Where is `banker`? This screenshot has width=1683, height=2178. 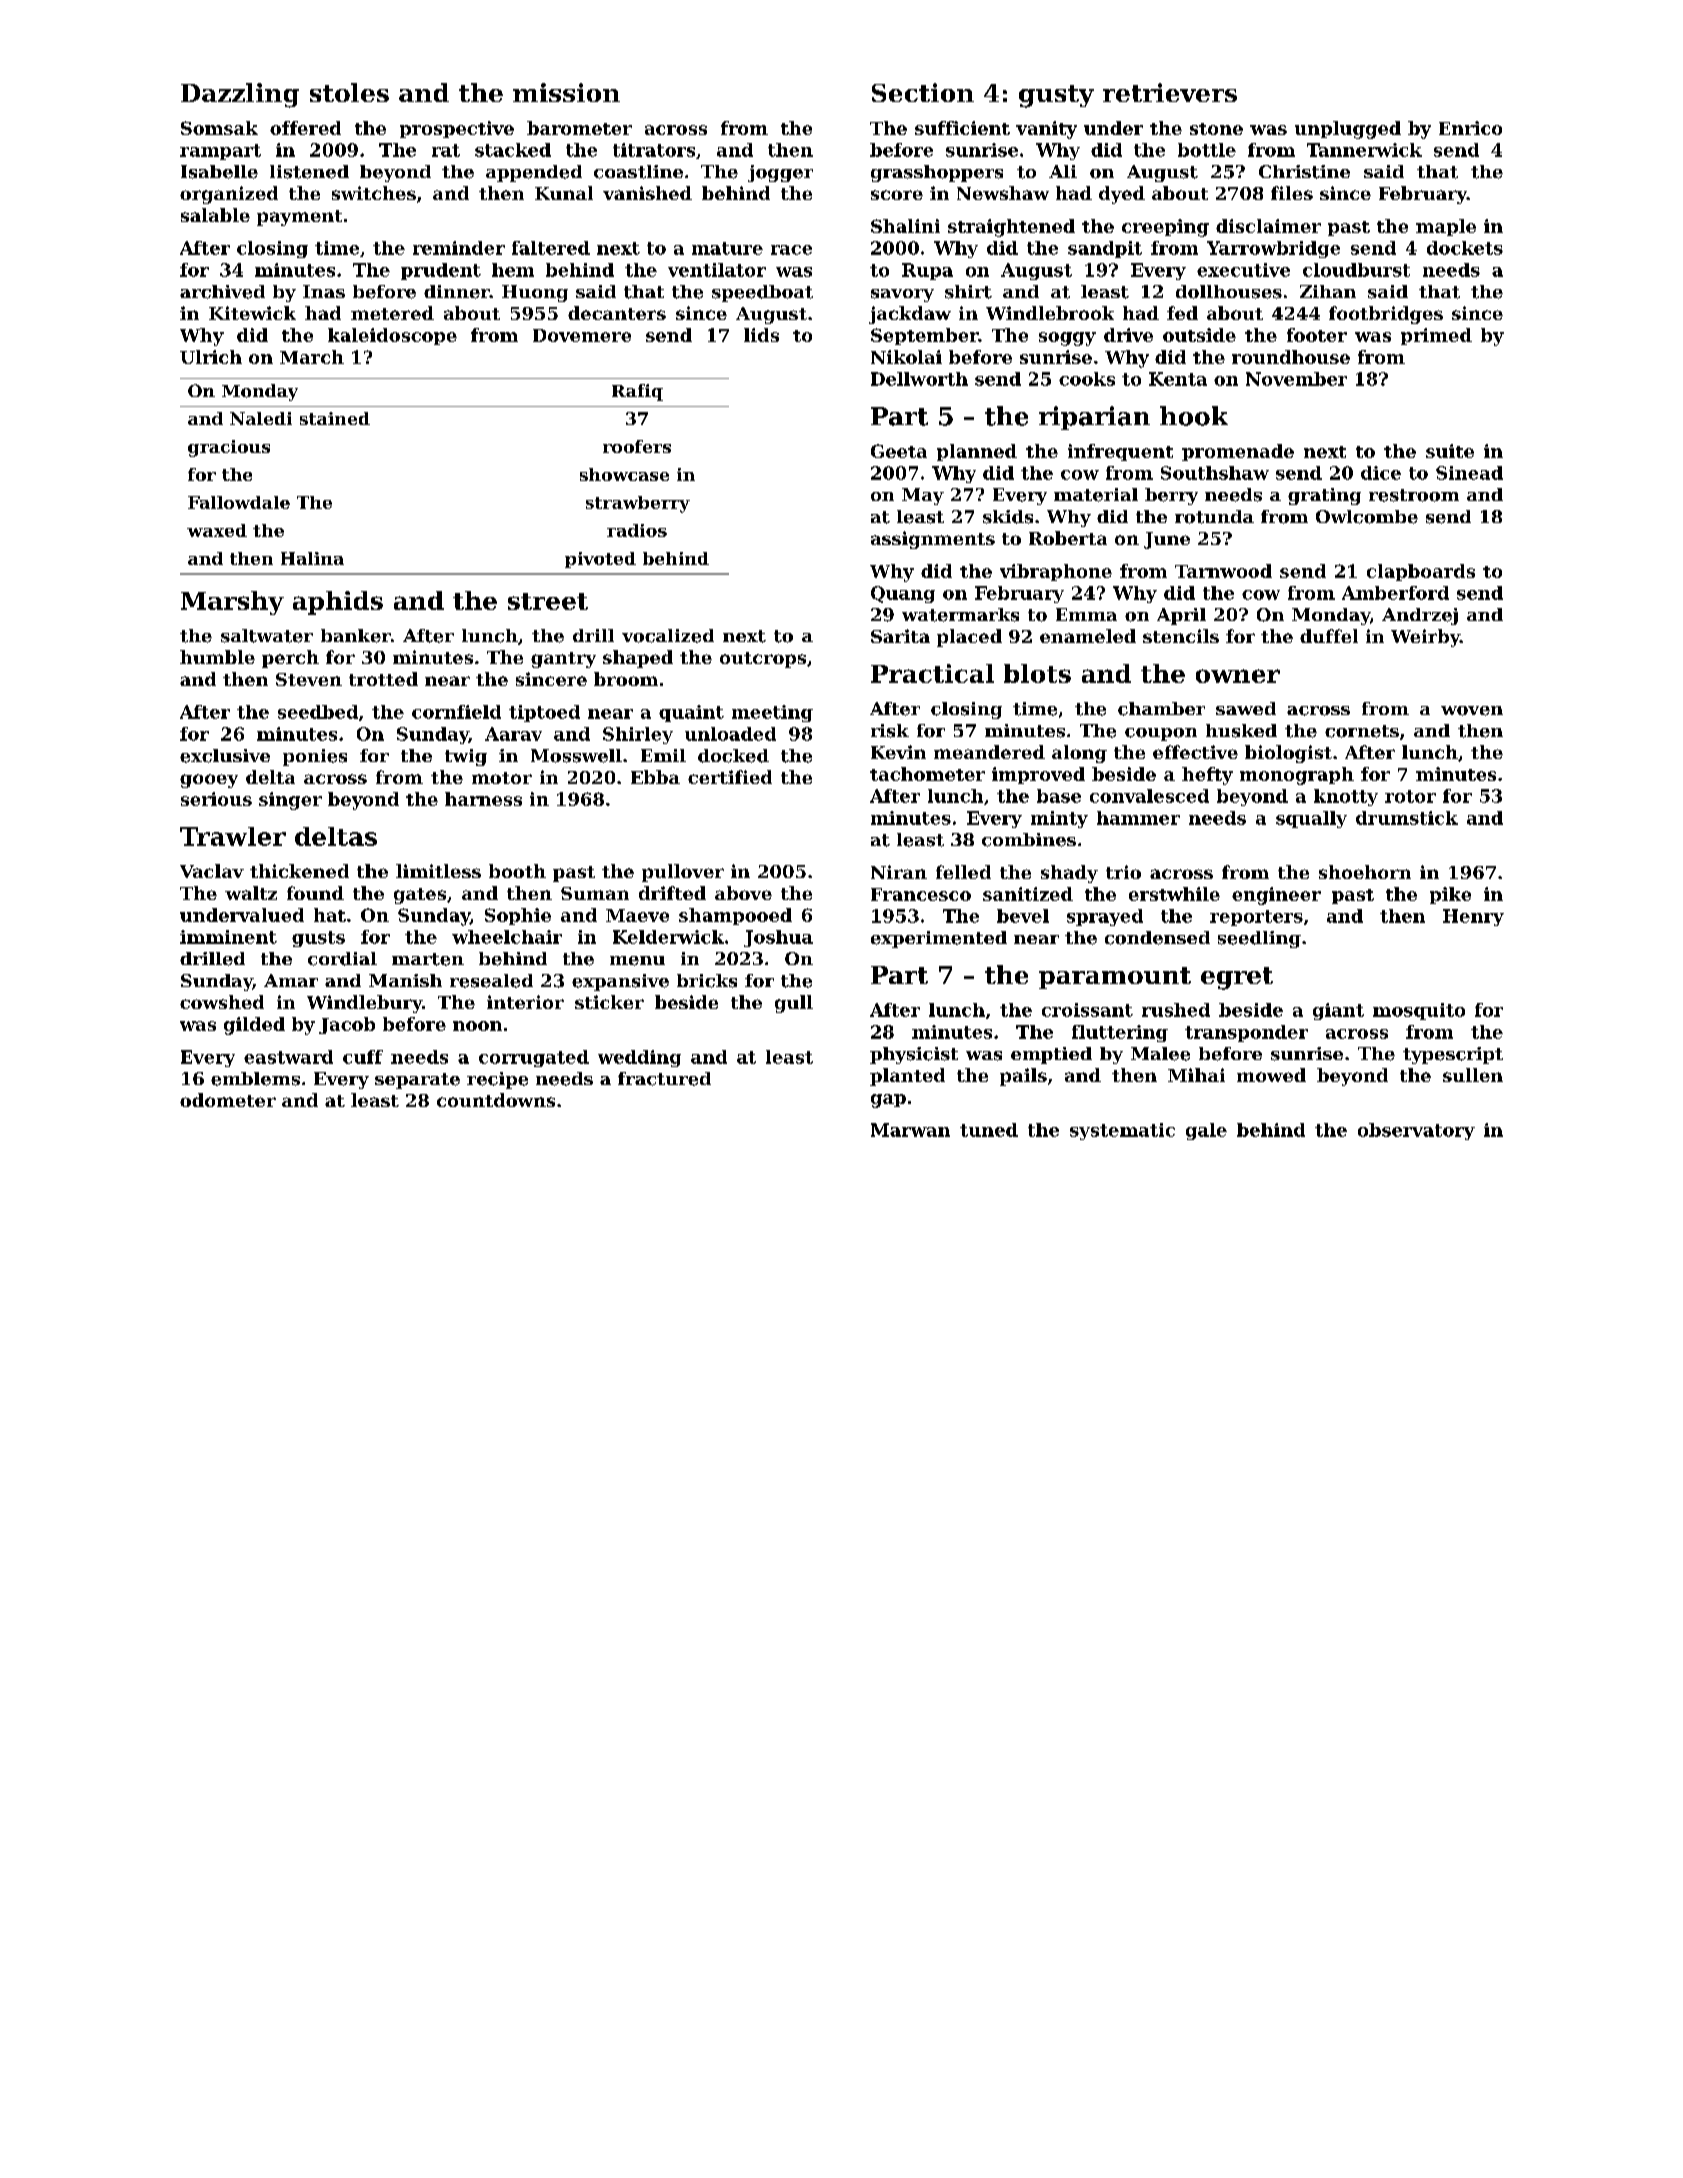 banker is located at coordinates (356, 636).
